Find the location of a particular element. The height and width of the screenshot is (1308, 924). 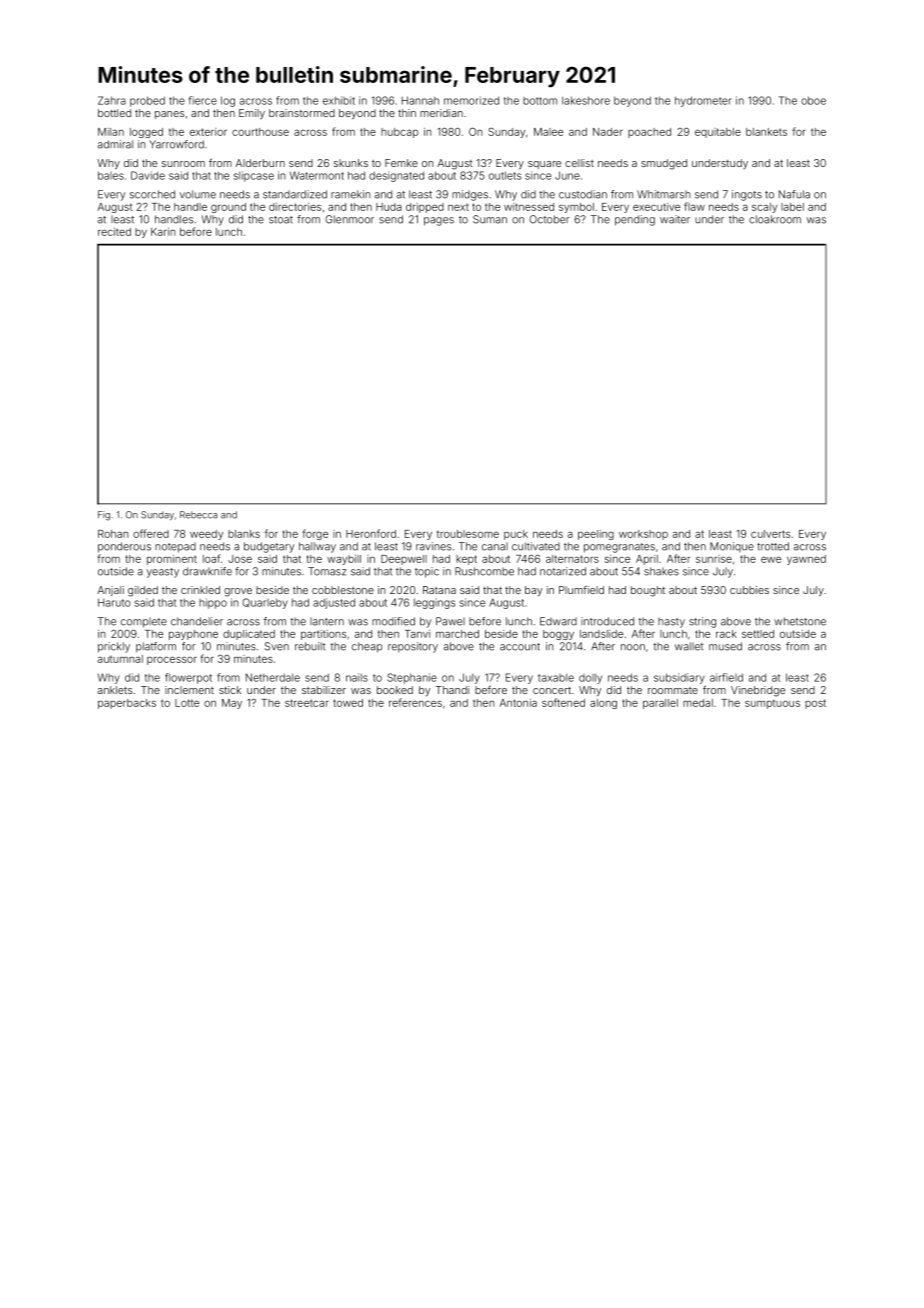

troublesome is located at coordinates (468, 534).
